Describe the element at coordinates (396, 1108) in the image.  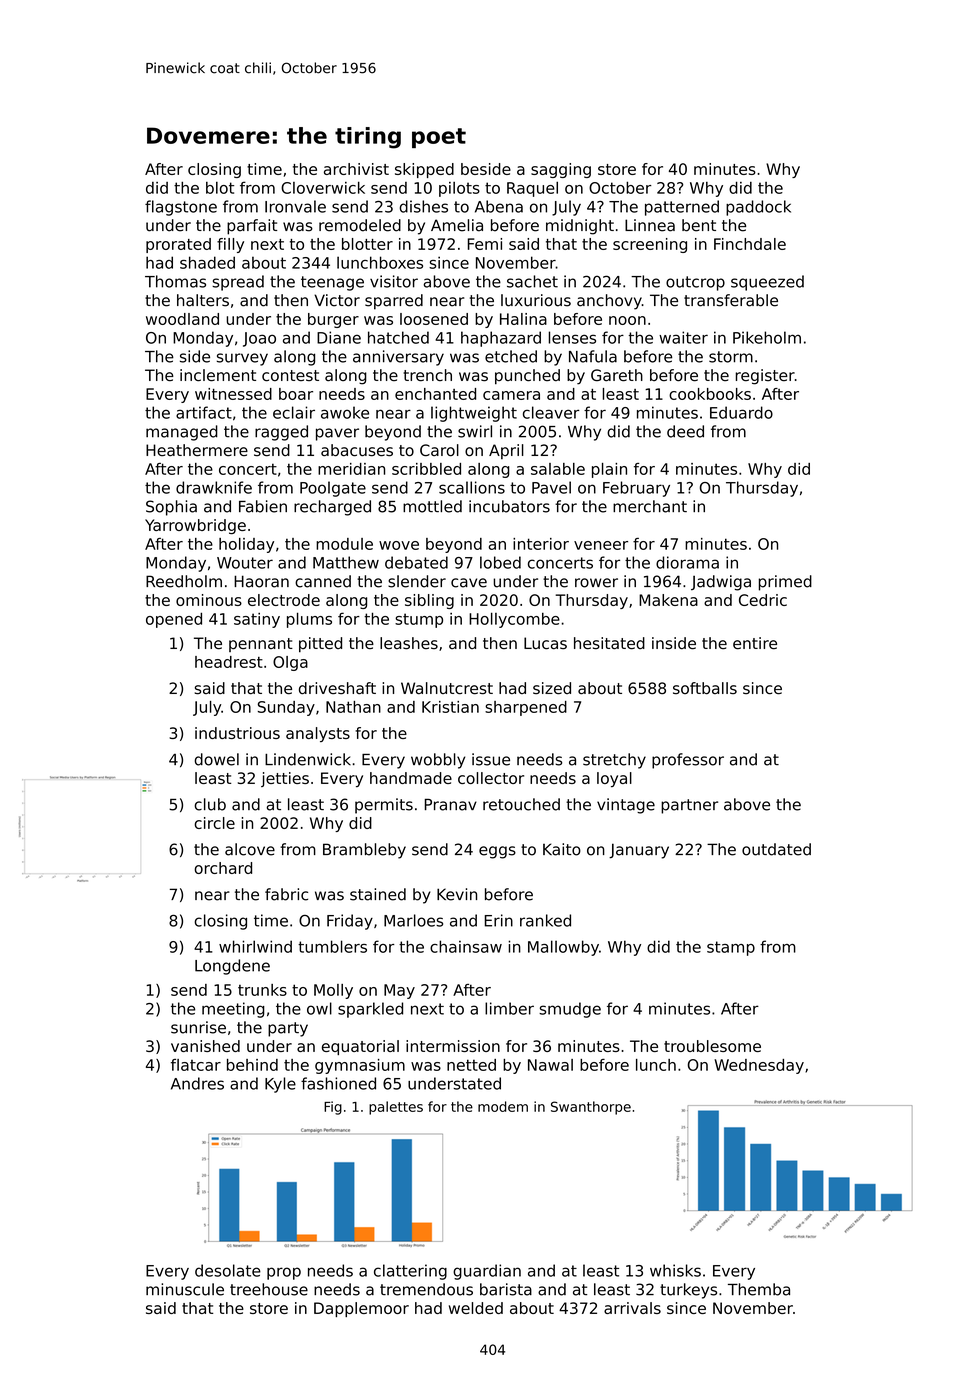
I see `palettes` at that location.
